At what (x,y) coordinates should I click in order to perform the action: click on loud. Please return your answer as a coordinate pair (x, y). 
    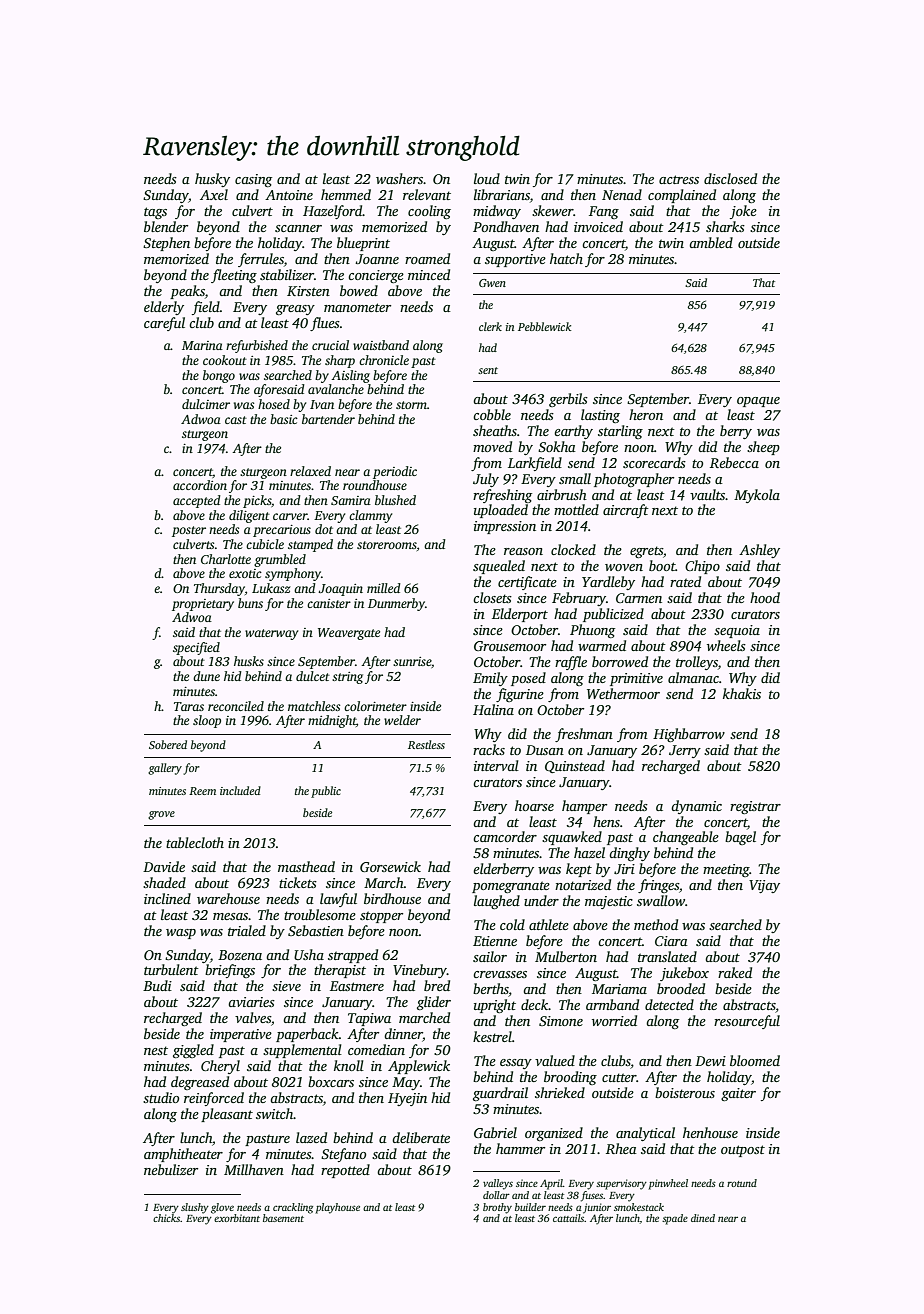
    Looking at the image, I should click on (487, 178).
